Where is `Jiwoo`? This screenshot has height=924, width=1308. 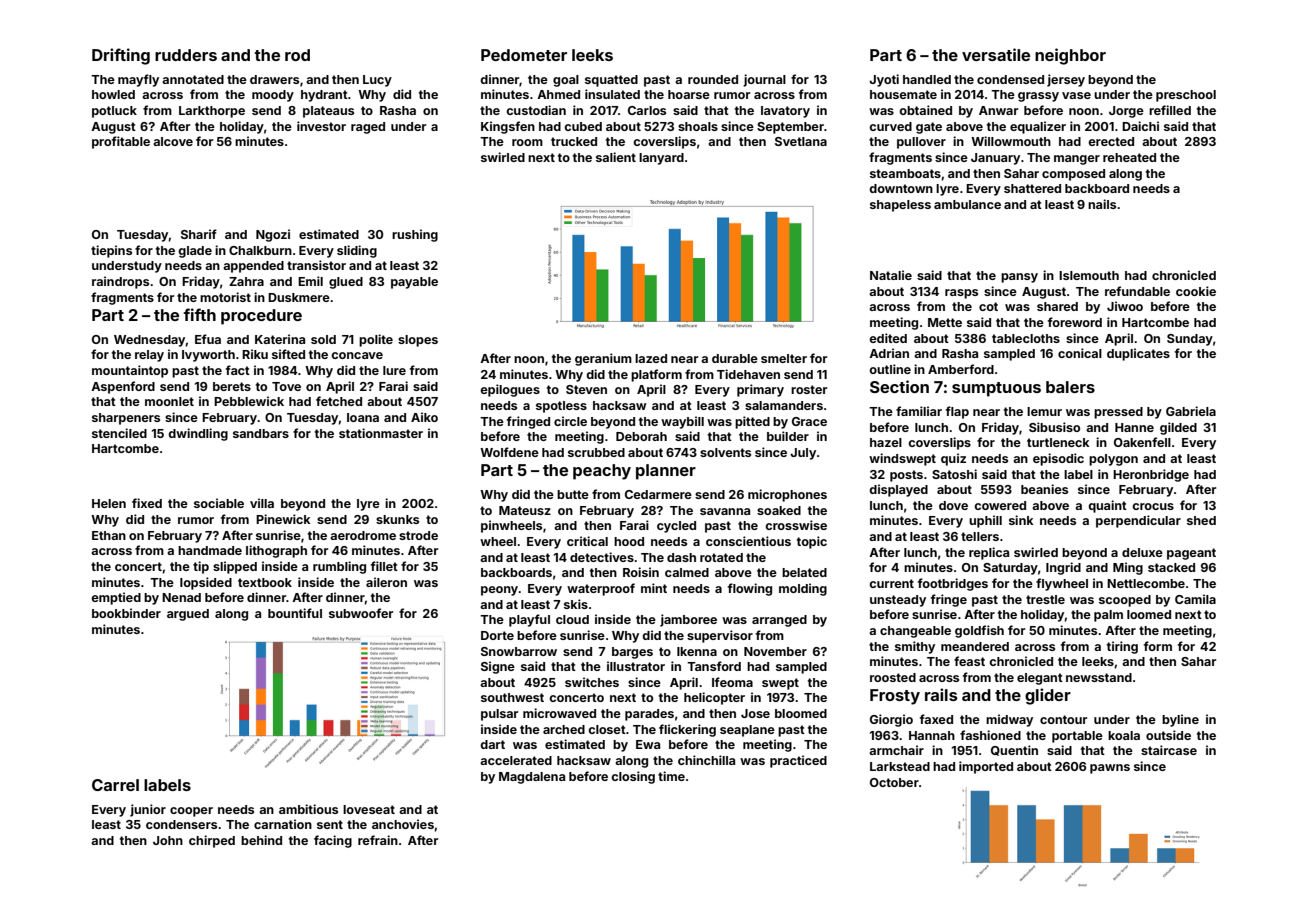
Jiwoo is located at coordinates (1125, 306).
